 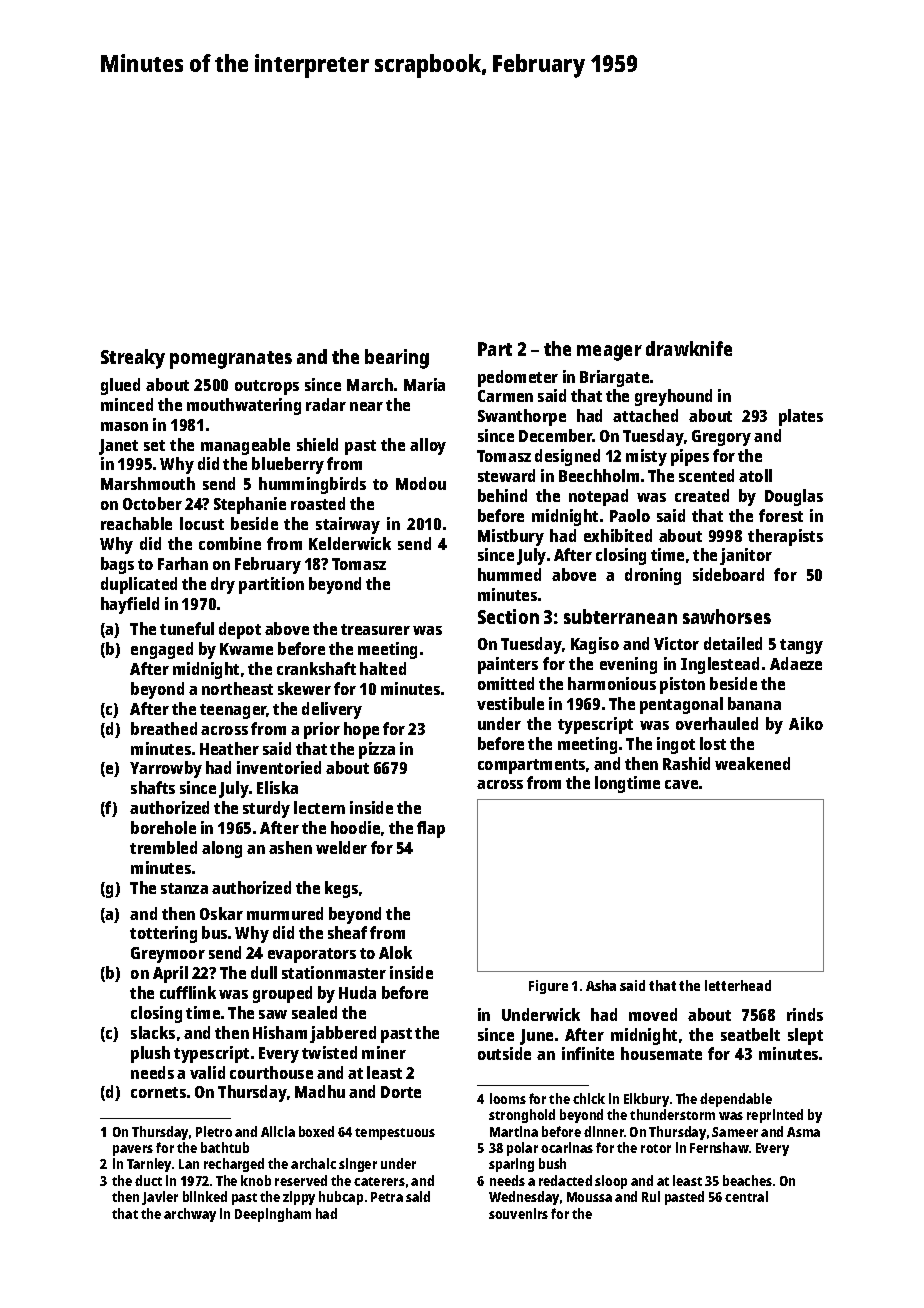 I want to click on Gregory, so click(x=721, y=438).
